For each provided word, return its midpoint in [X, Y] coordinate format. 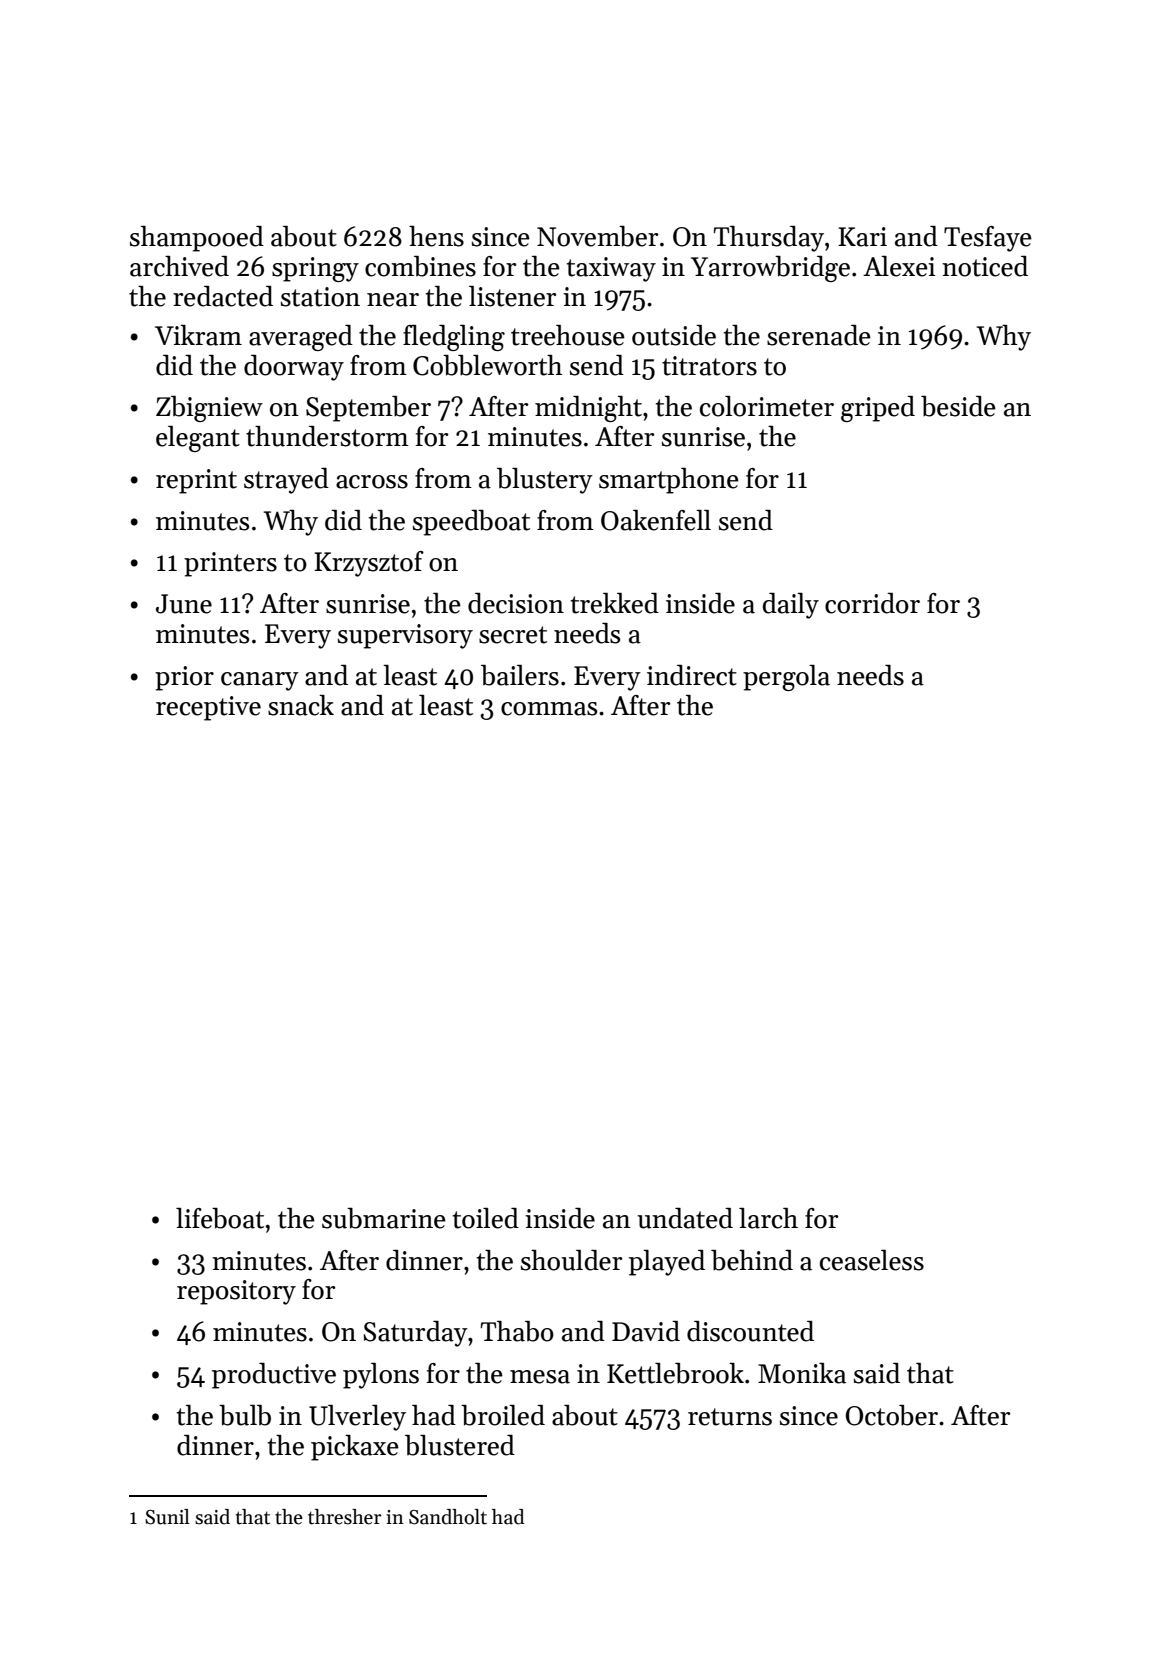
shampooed [197, 239]
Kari [862, 237]
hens [436, 236]
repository [236, 1292]
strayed [286, 481]
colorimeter [767, 406]
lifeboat [220, 1218]
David [646, 1331]
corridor [872, 603]
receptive [208, 708]
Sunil [167, 1517]
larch [768, 1218]
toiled [486, 1218]
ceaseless [872, 1260]
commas [549, 709]
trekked [615, 603]
